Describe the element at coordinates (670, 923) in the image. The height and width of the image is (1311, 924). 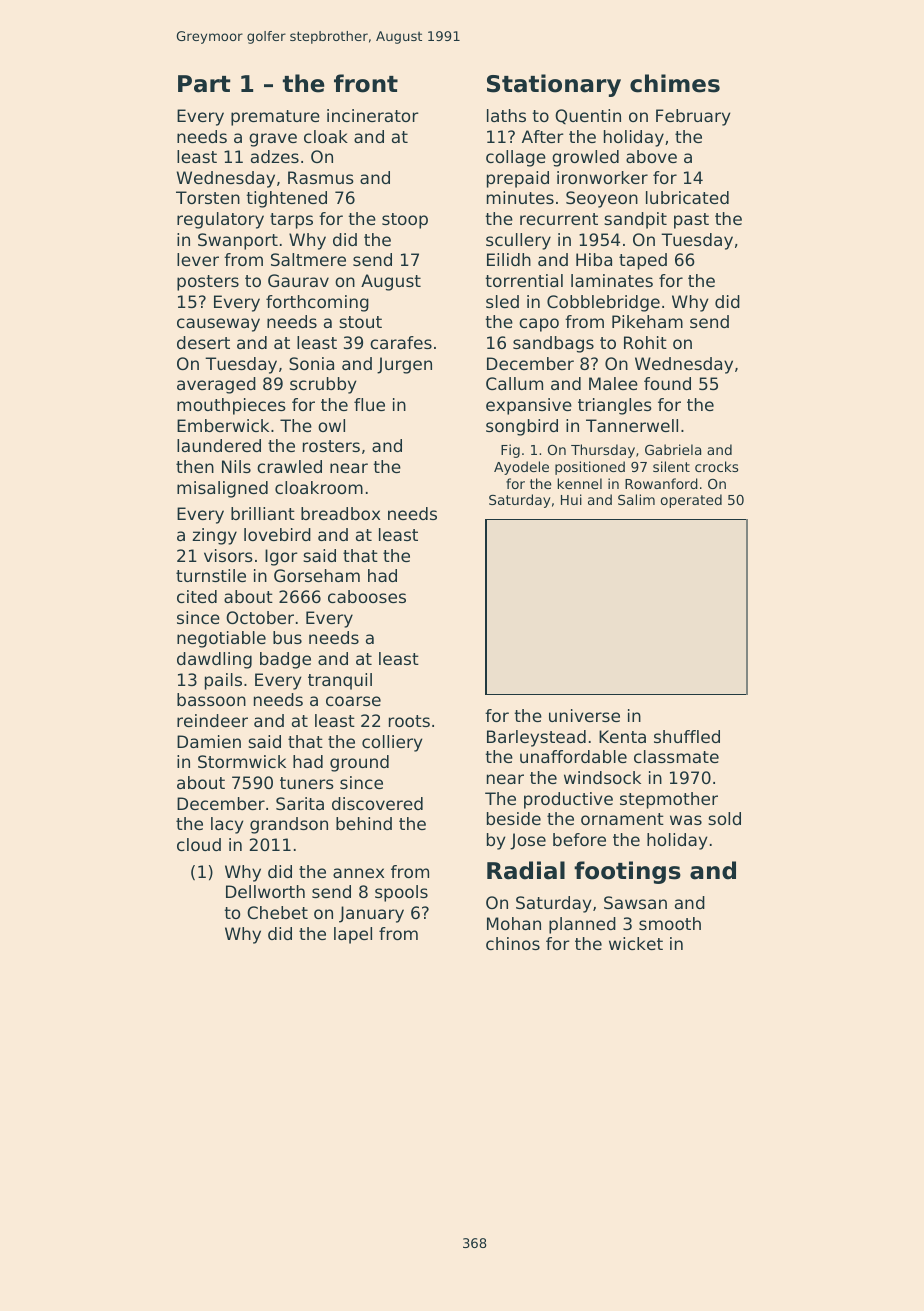
I see `smooth` at that location.
